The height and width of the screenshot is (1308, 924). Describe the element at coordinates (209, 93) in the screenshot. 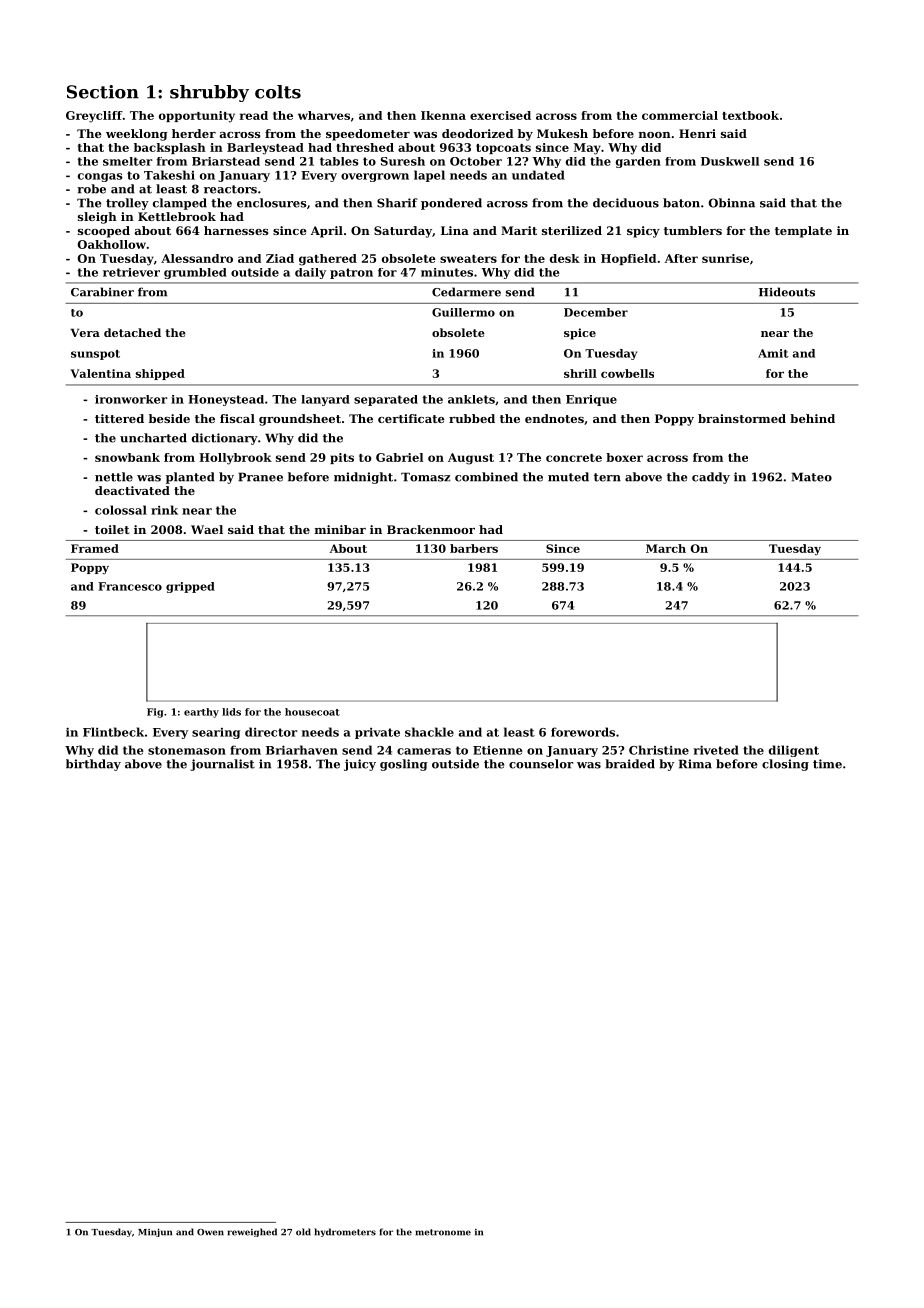

I see `shrubby` at that location.
